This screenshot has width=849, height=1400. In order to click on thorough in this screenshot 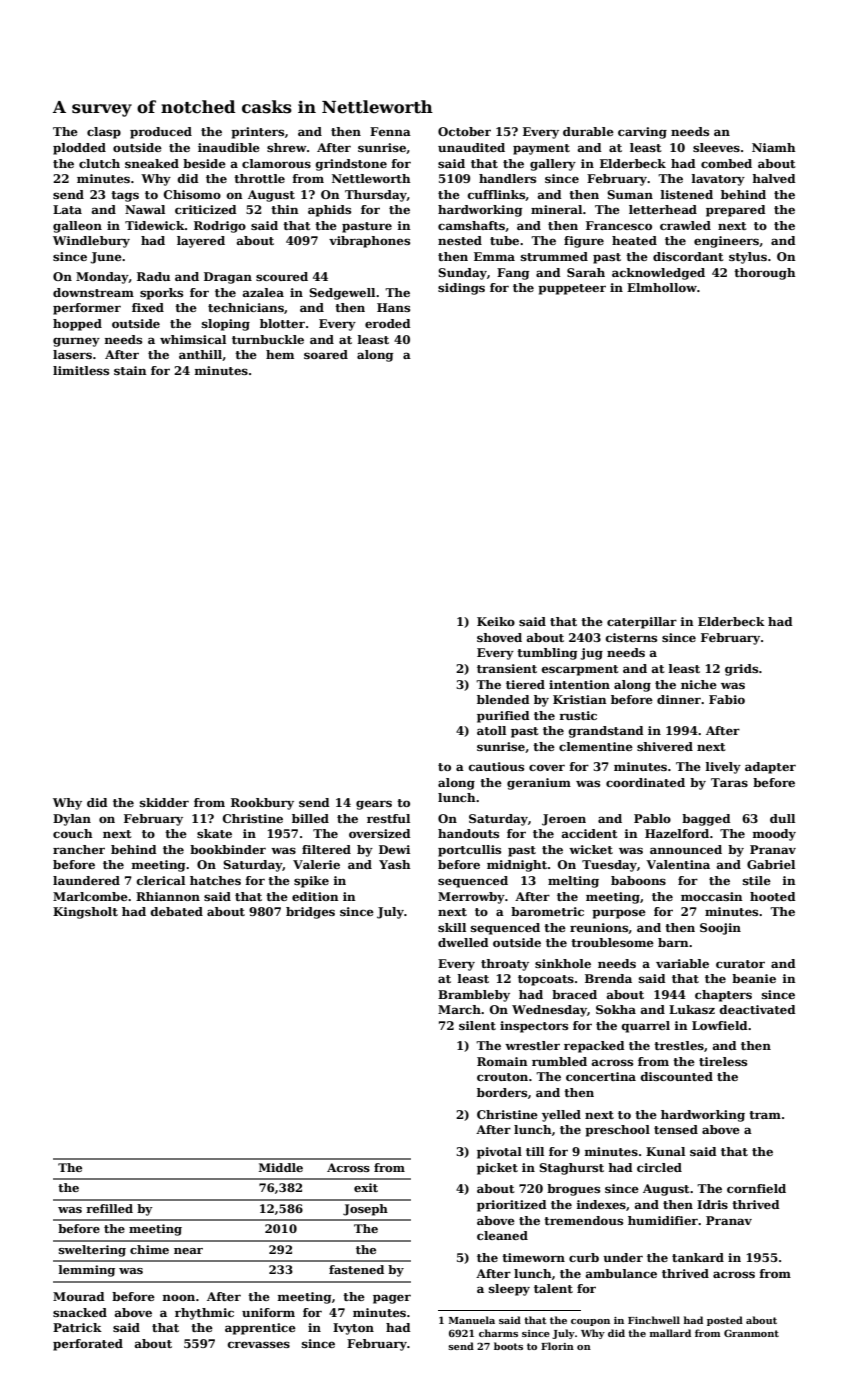, I will do `click(765, 274)`.
